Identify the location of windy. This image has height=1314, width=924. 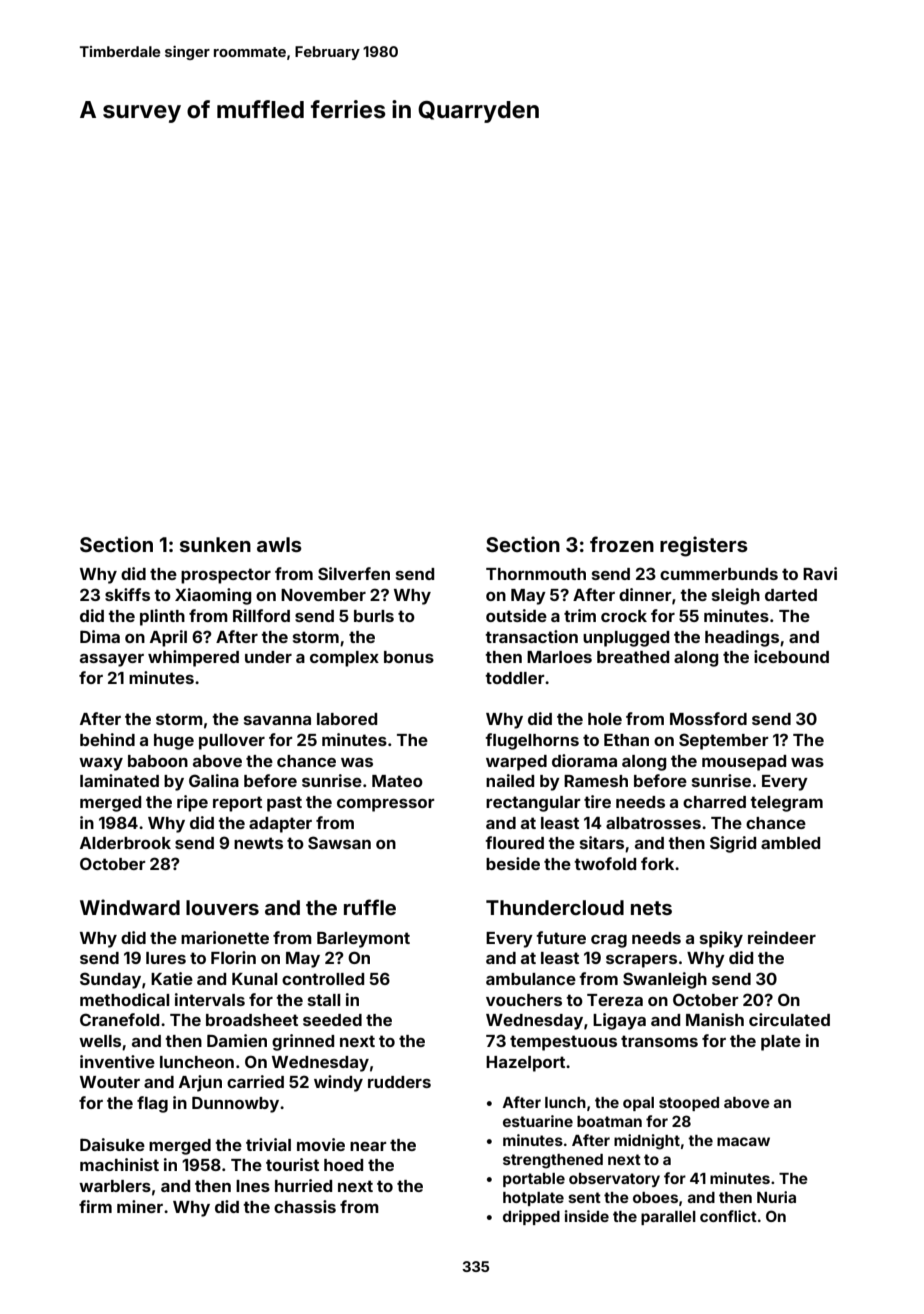
(338, 1083).
